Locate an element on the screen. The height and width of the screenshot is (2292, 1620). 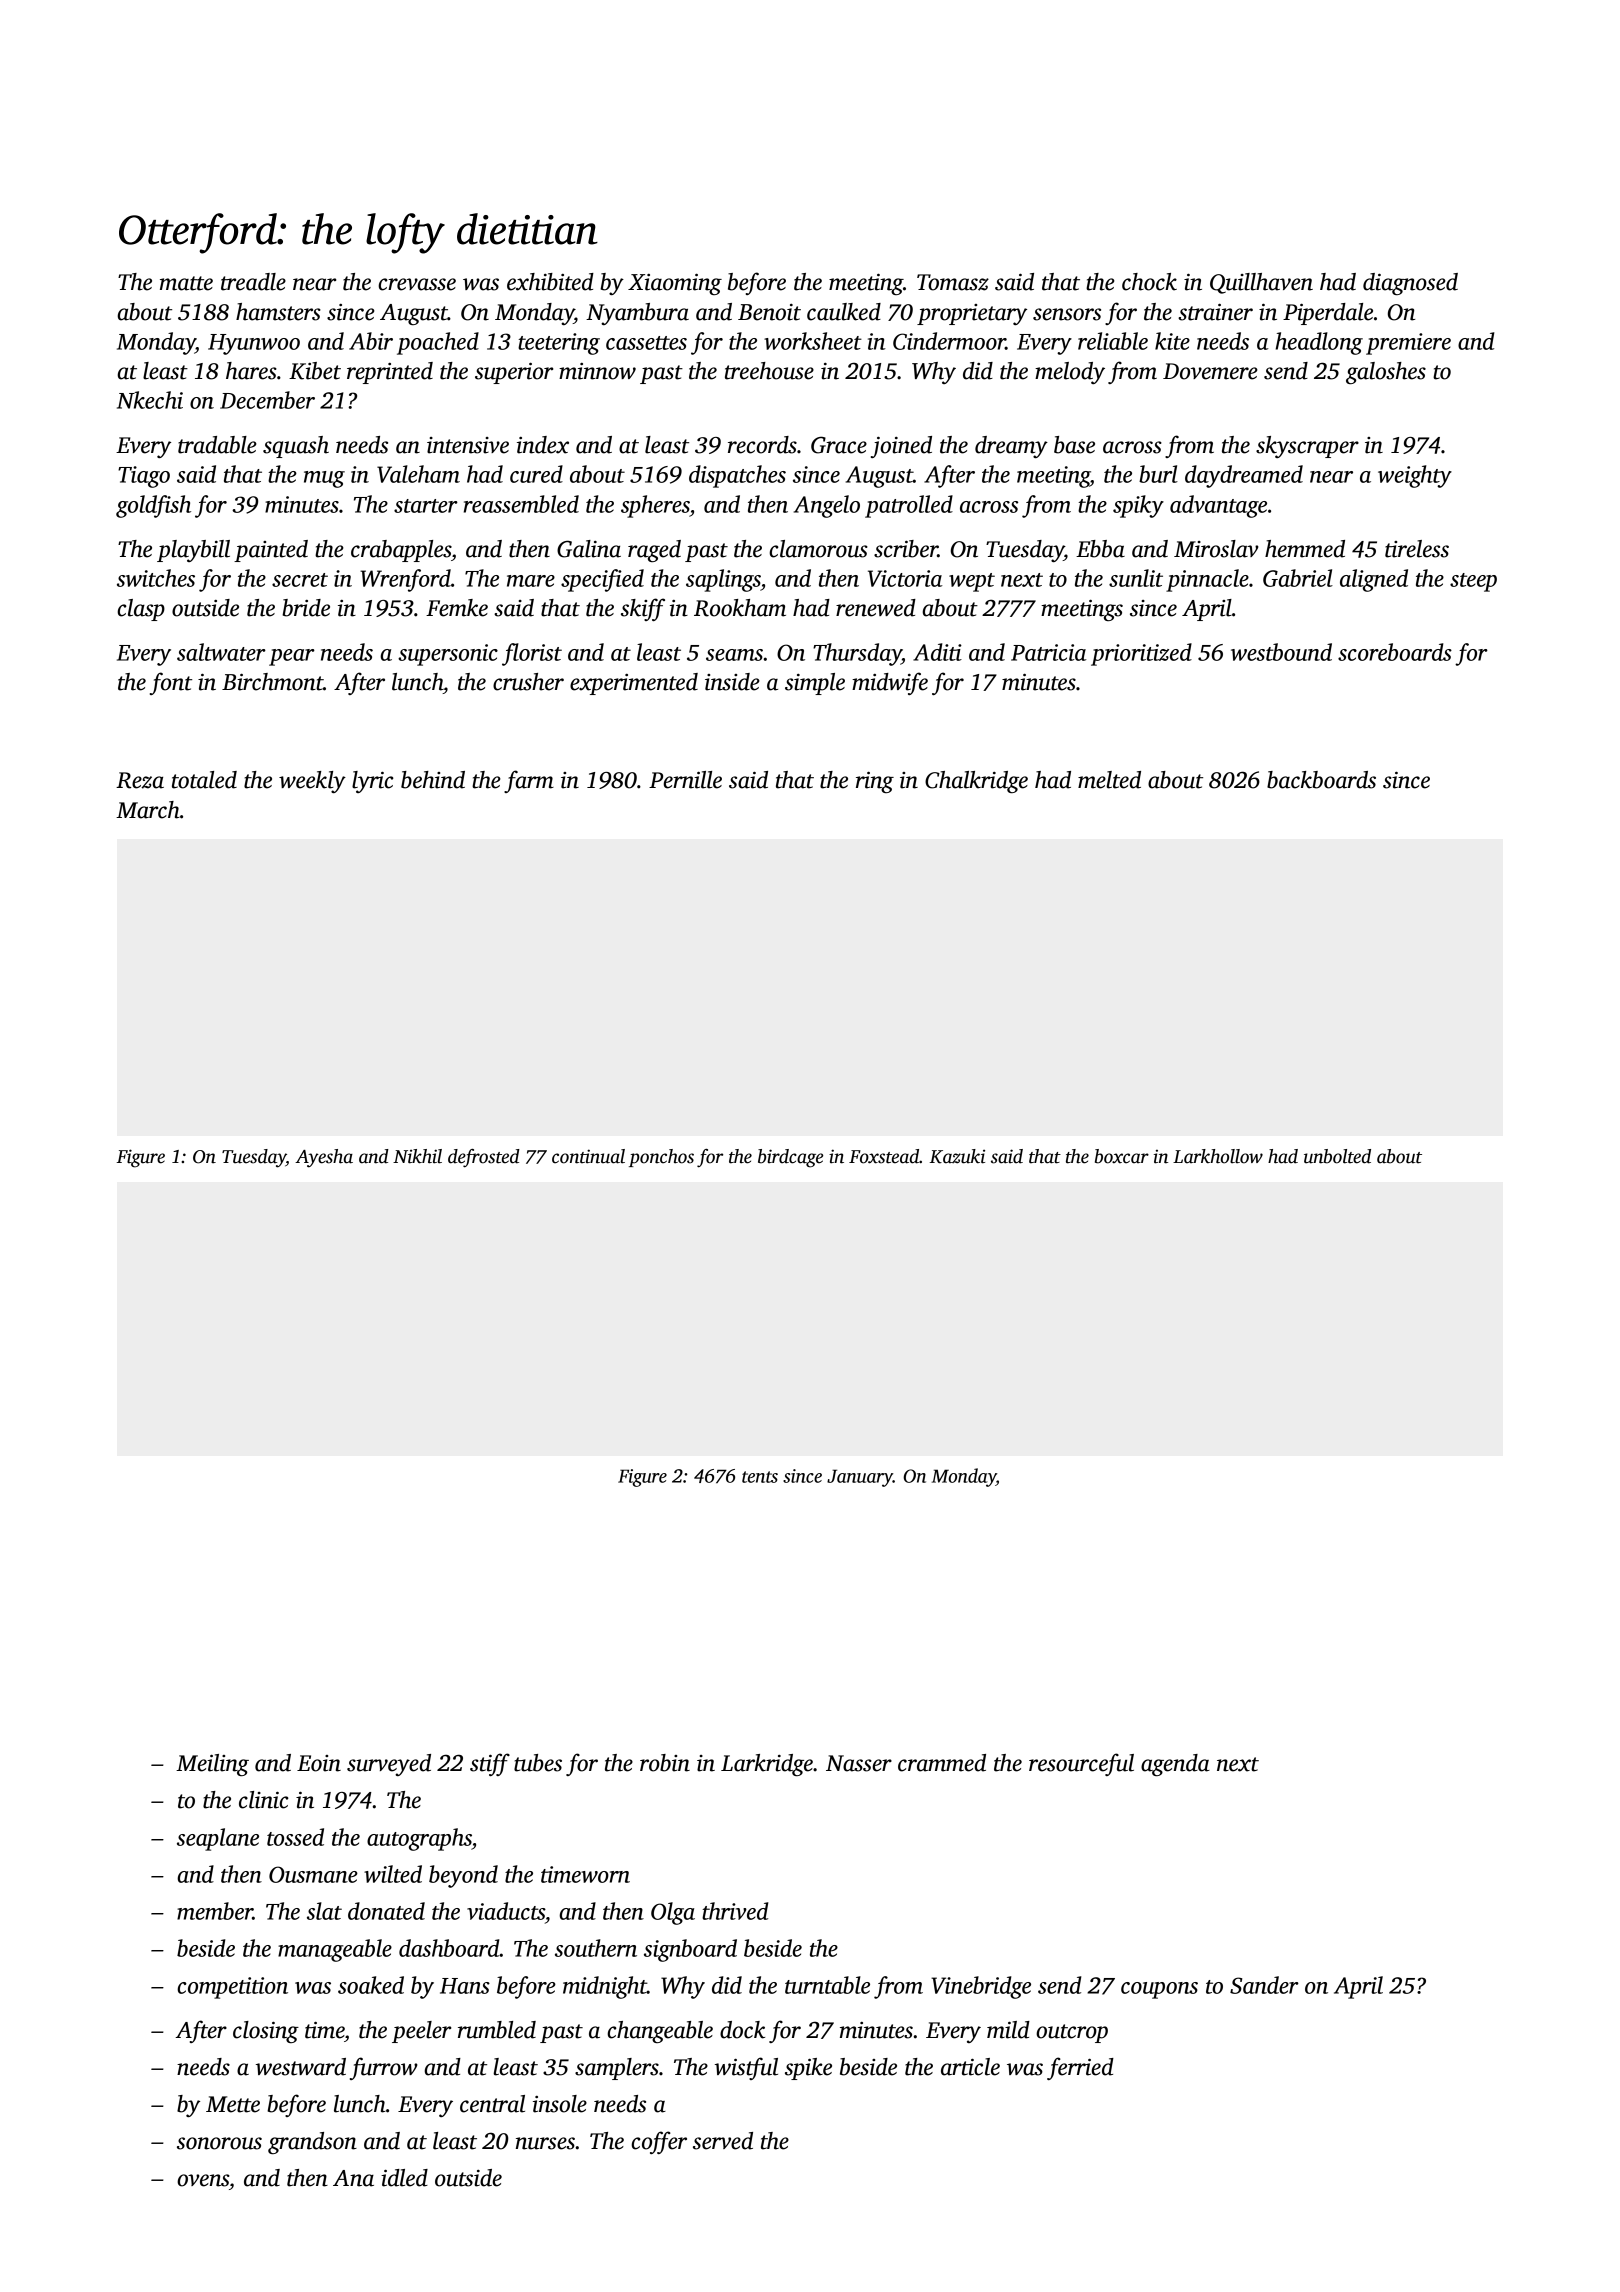
Tomasz is located at coordinates (953, 282).
